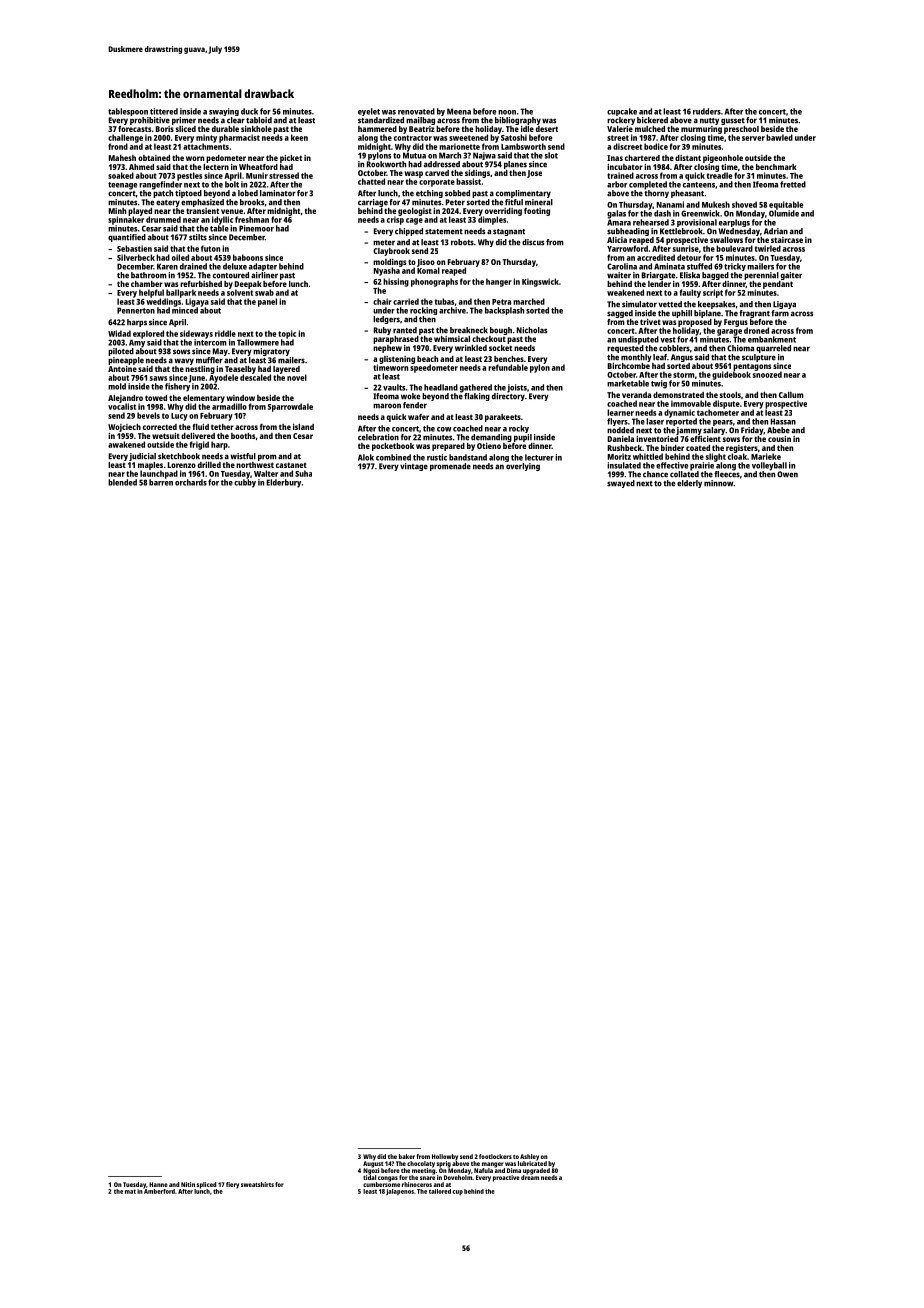 Image resolution: width=924 pixels, height=1308 pixels. I want to click on gaiter, so click(791, 276).
